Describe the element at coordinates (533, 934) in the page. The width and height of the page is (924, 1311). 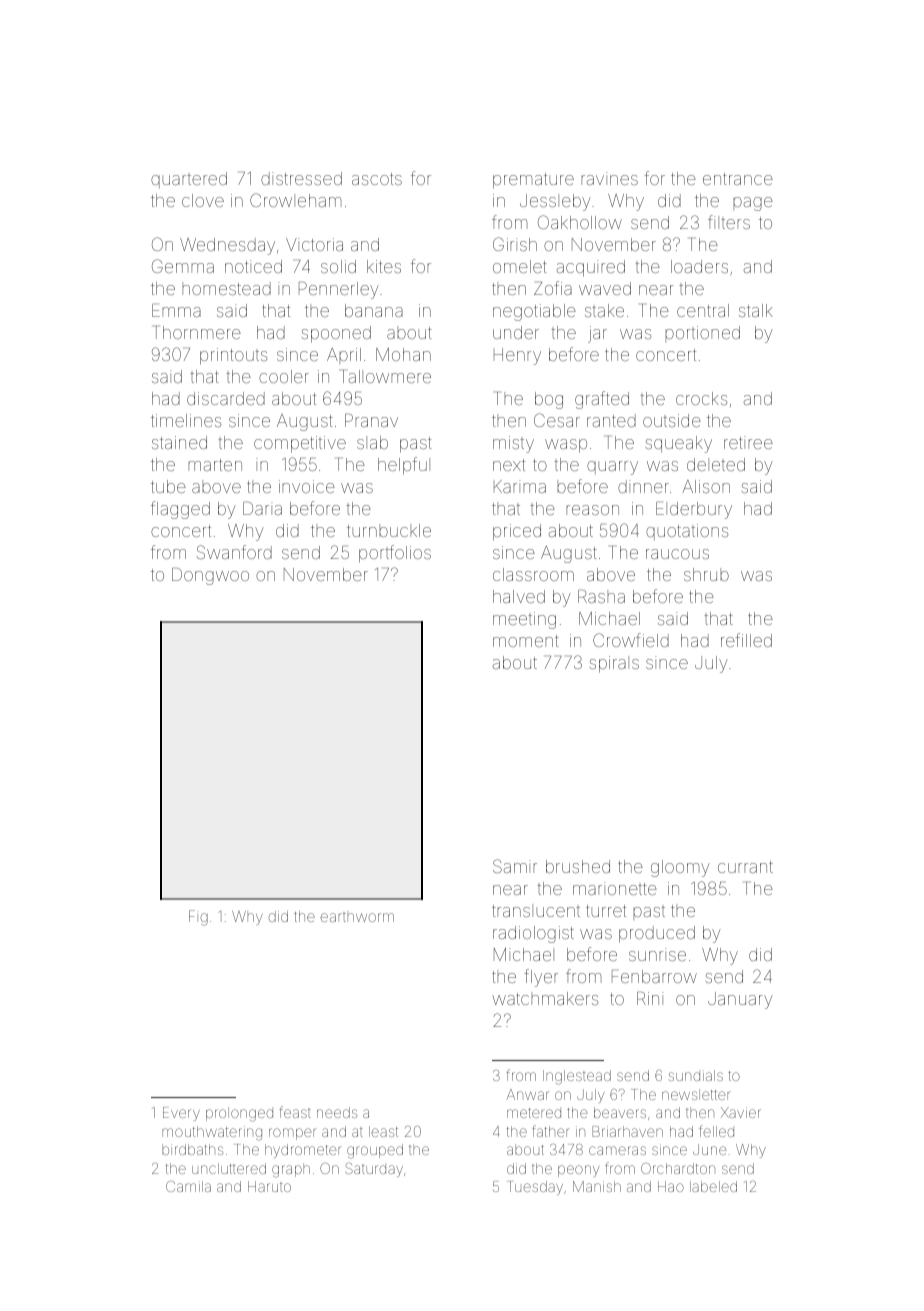
I see `radiologist` at that location.
